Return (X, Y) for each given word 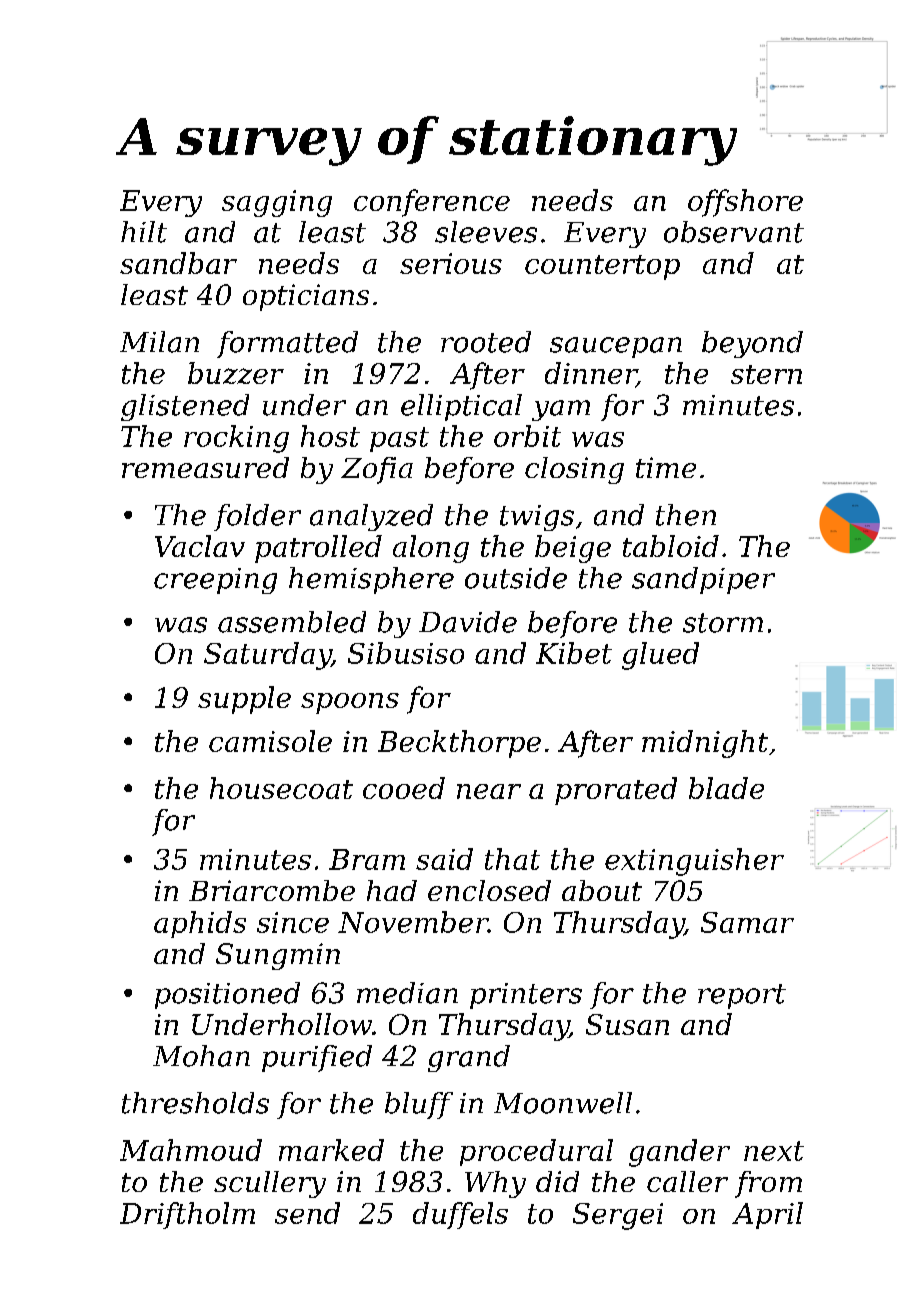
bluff (419, 1105)
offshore (745, 203)
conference (432, 203)
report (742, 996)
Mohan (201, 1056)
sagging (277, 203)
